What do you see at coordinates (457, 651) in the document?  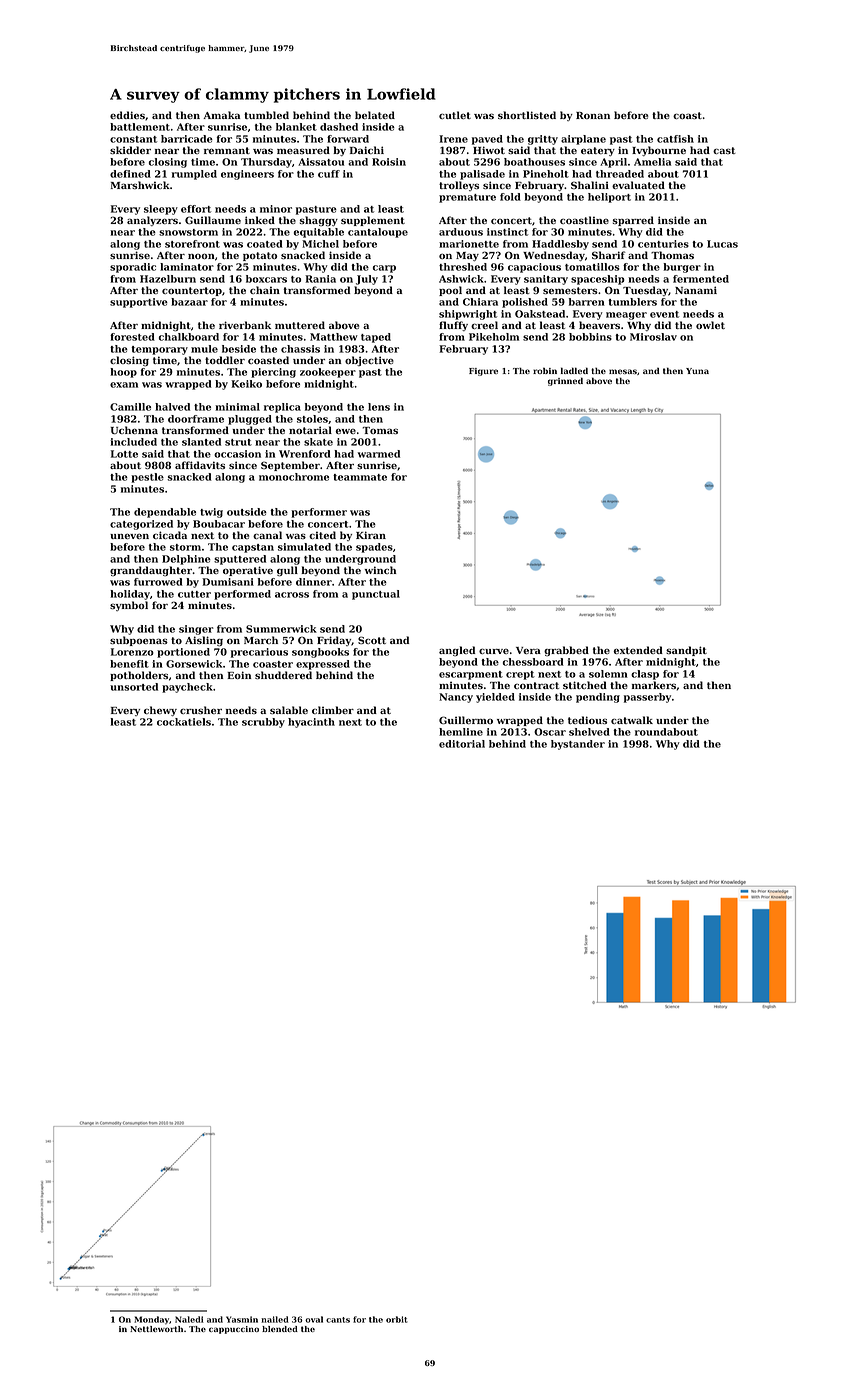 I see `angled` at bounding box center [457, 651].
